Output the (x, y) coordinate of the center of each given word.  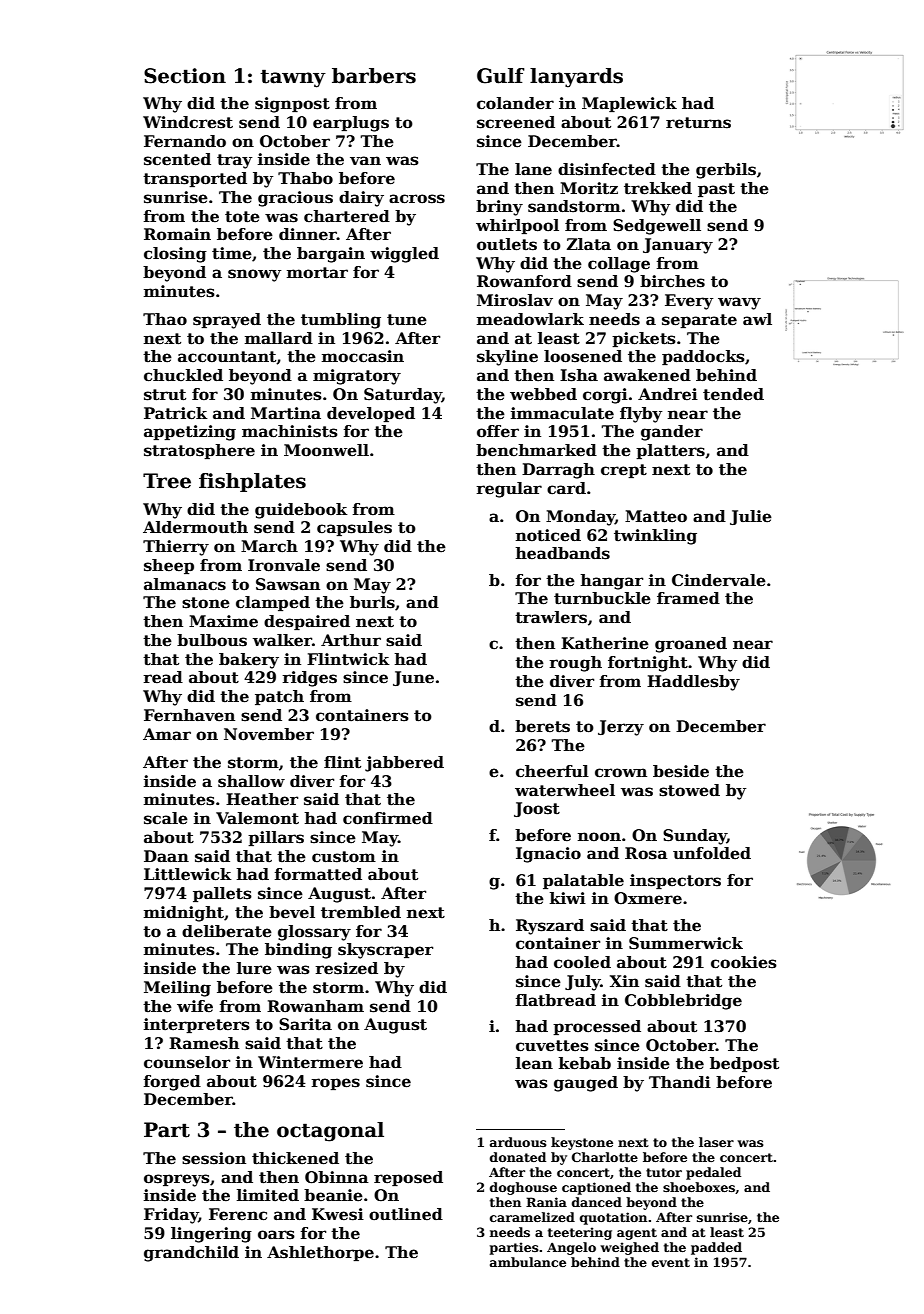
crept (624, 471)
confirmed (388, 818)
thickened (295, 1158)
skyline (507, 358)
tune (407, 320)
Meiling (177, 989)
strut (165, 395)
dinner (308, 234)
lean (534, 1063)
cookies (744, 962)
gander (672, 433)
